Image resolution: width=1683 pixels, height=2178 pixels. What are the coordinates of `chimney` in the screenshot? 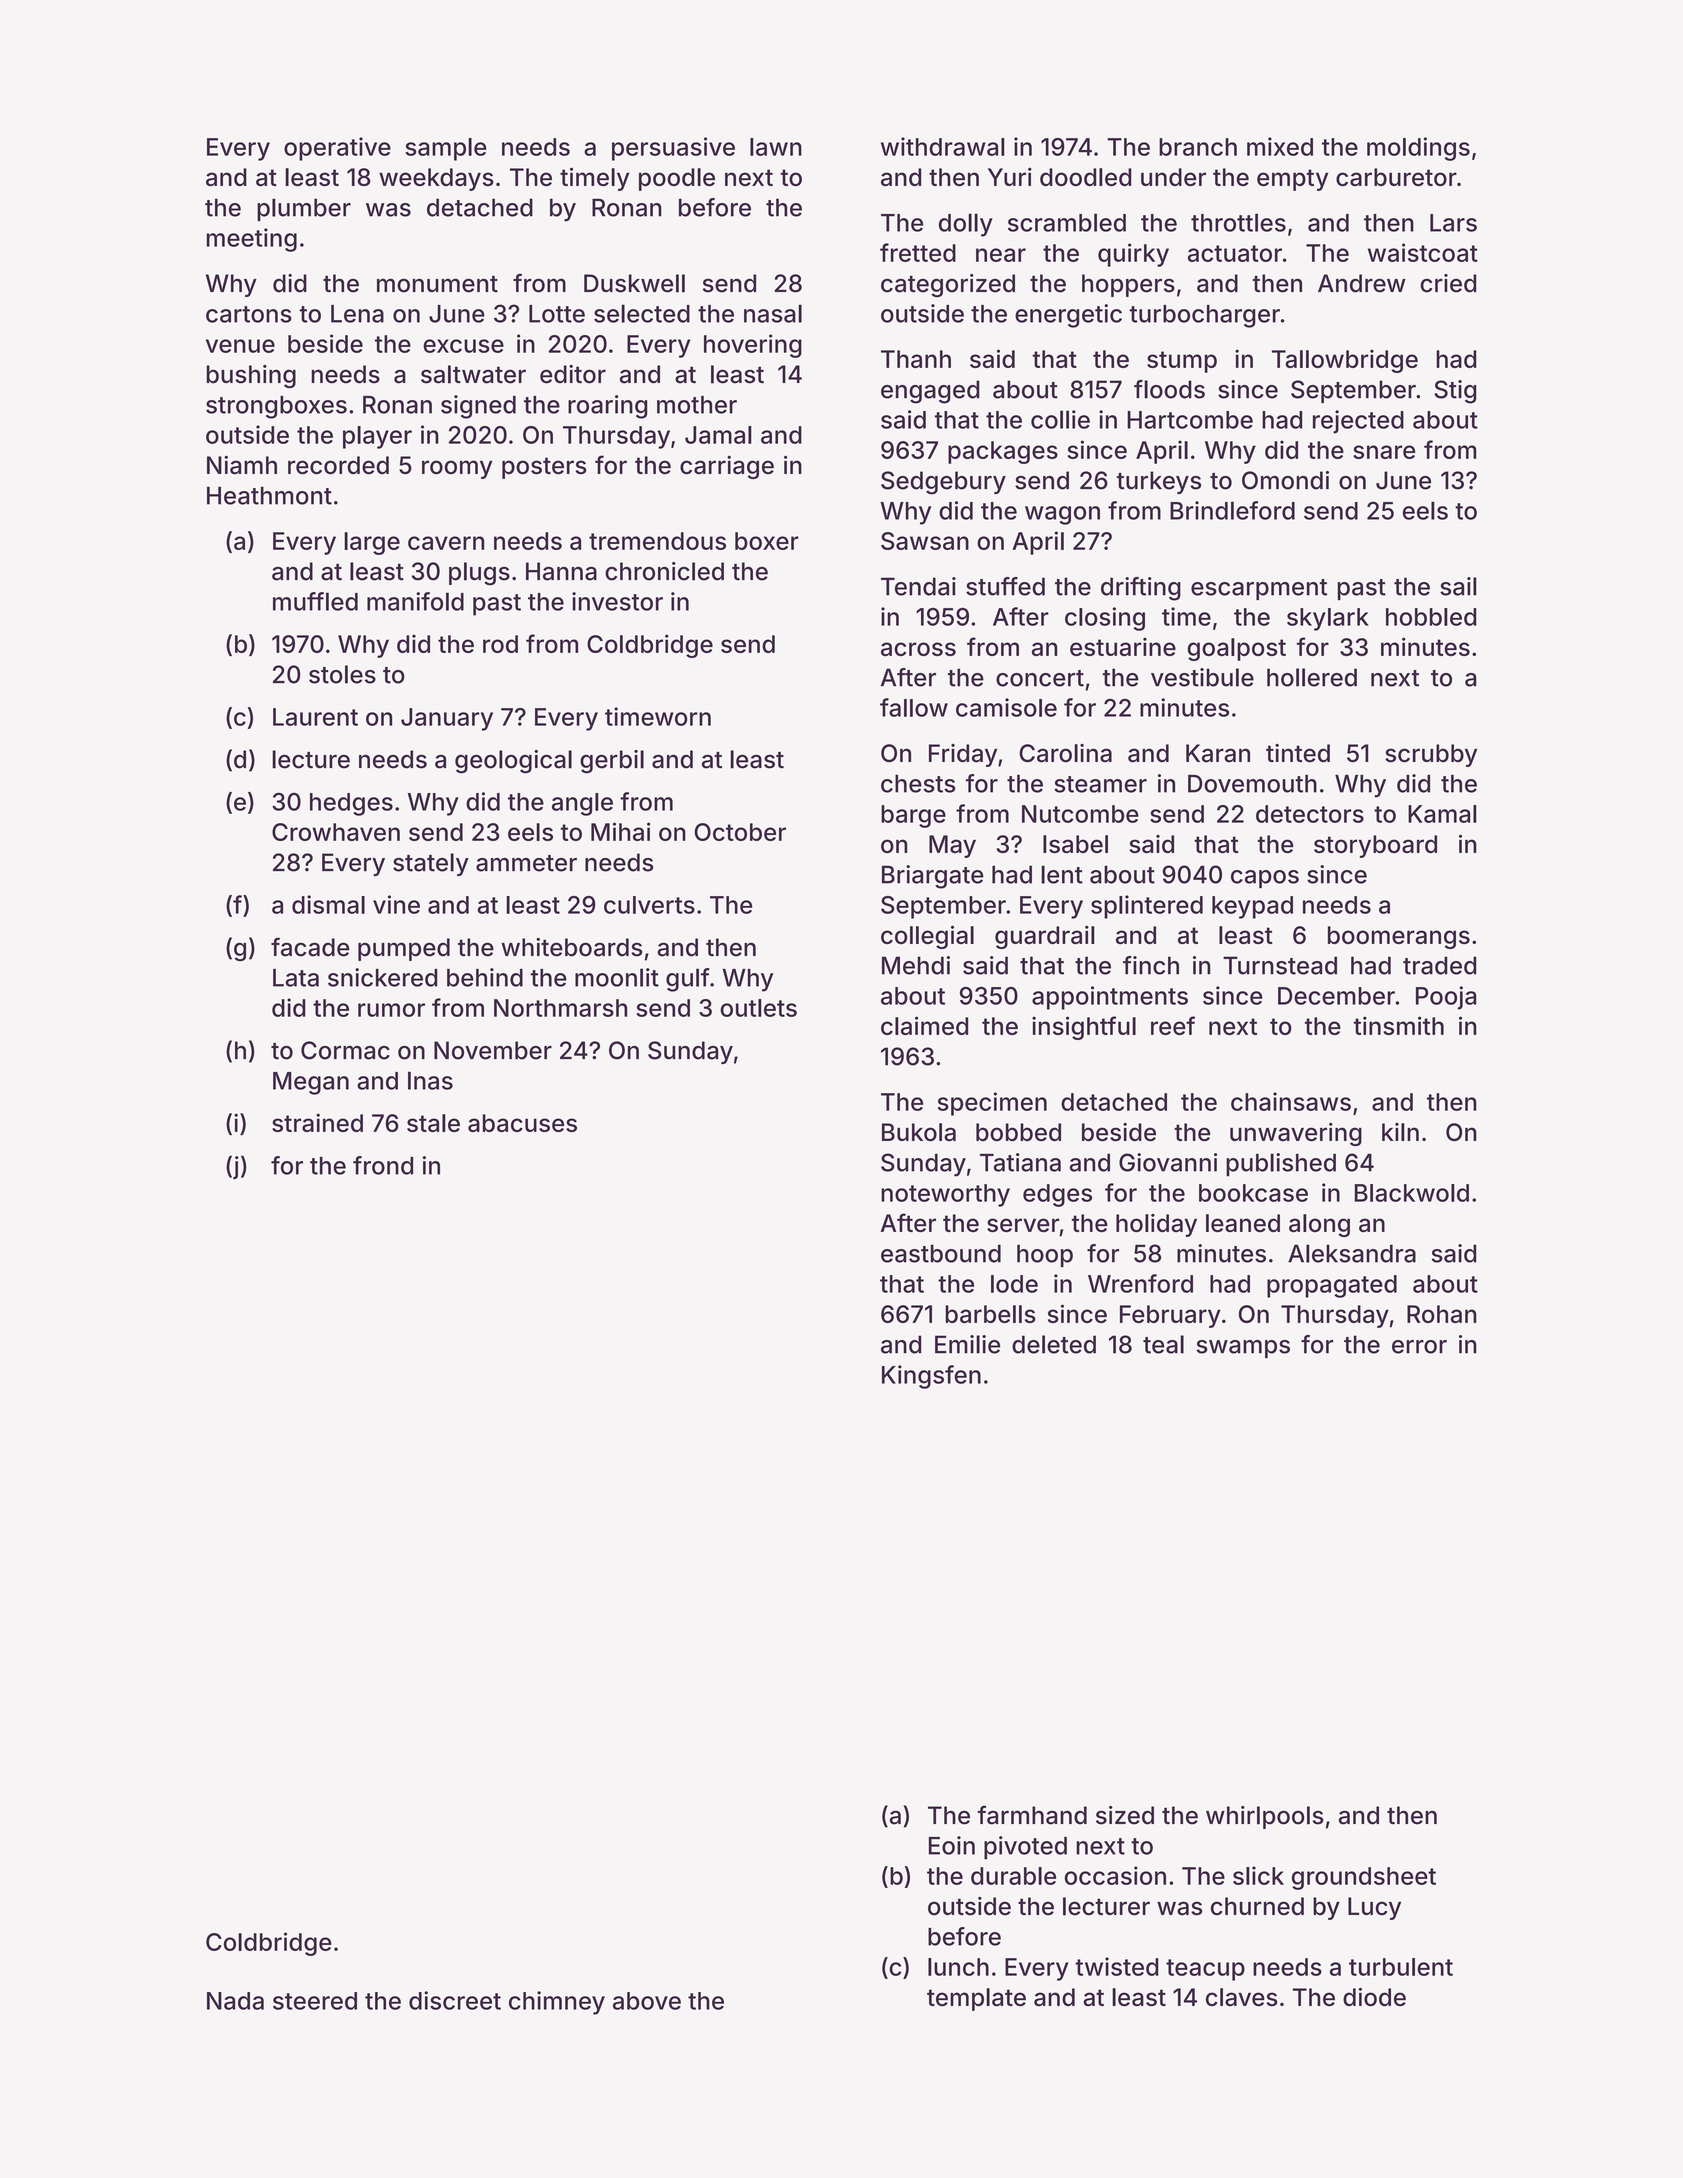 It's located at (557, 2003).
